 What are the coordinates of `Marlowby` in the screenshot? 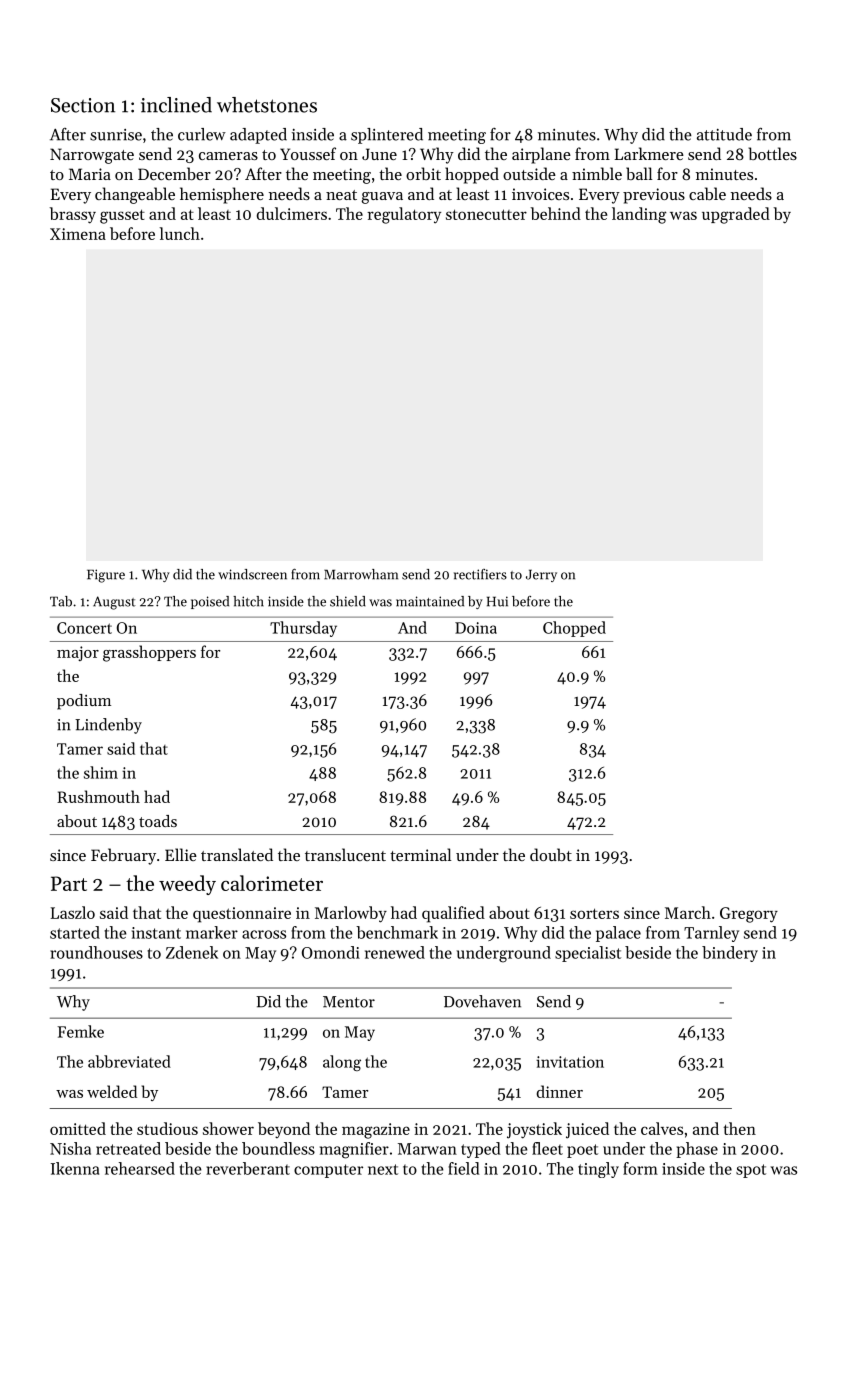 It's located at (351, 914).
